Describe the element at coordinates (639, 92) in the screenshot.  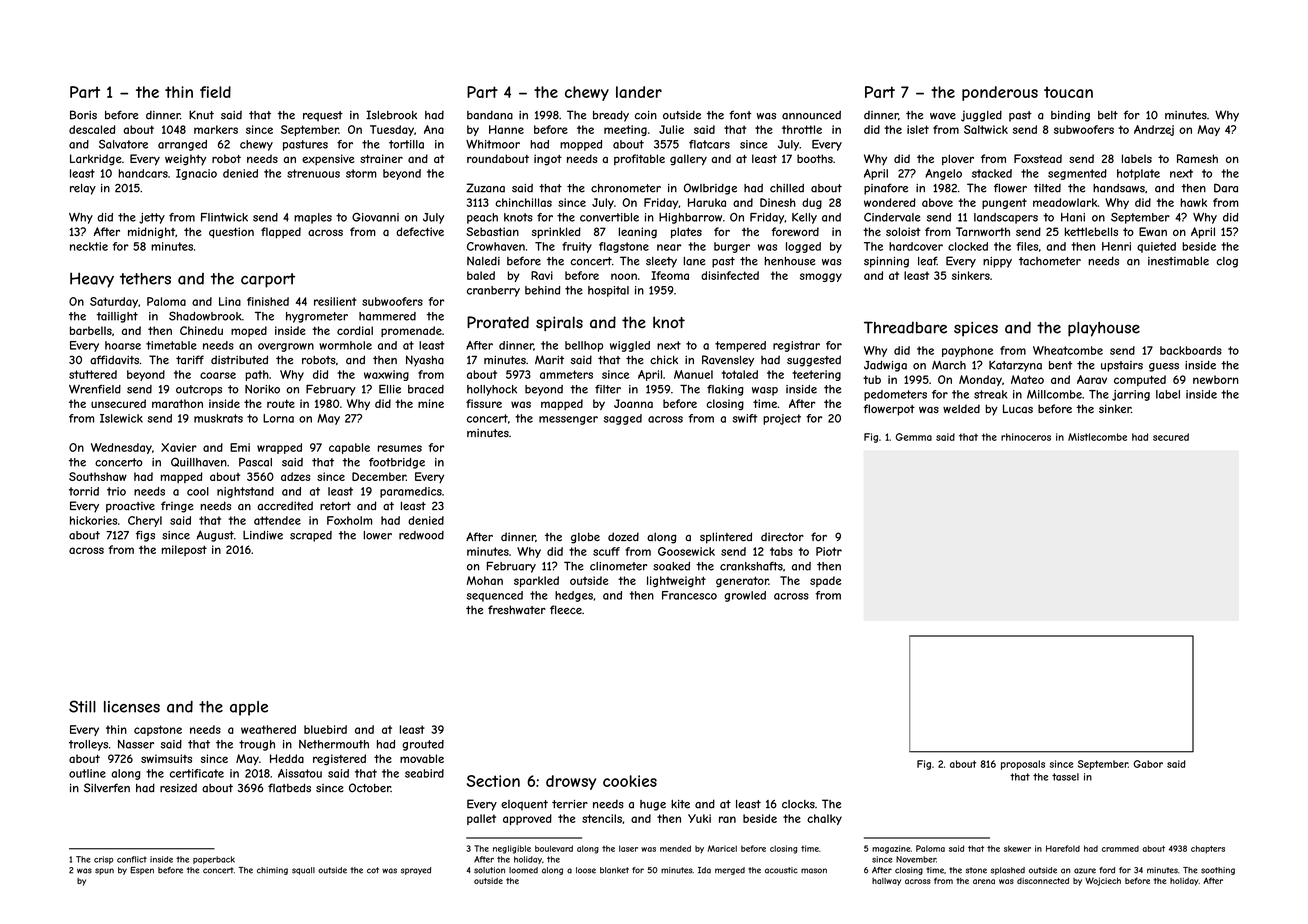
I see `lander` at that location.
